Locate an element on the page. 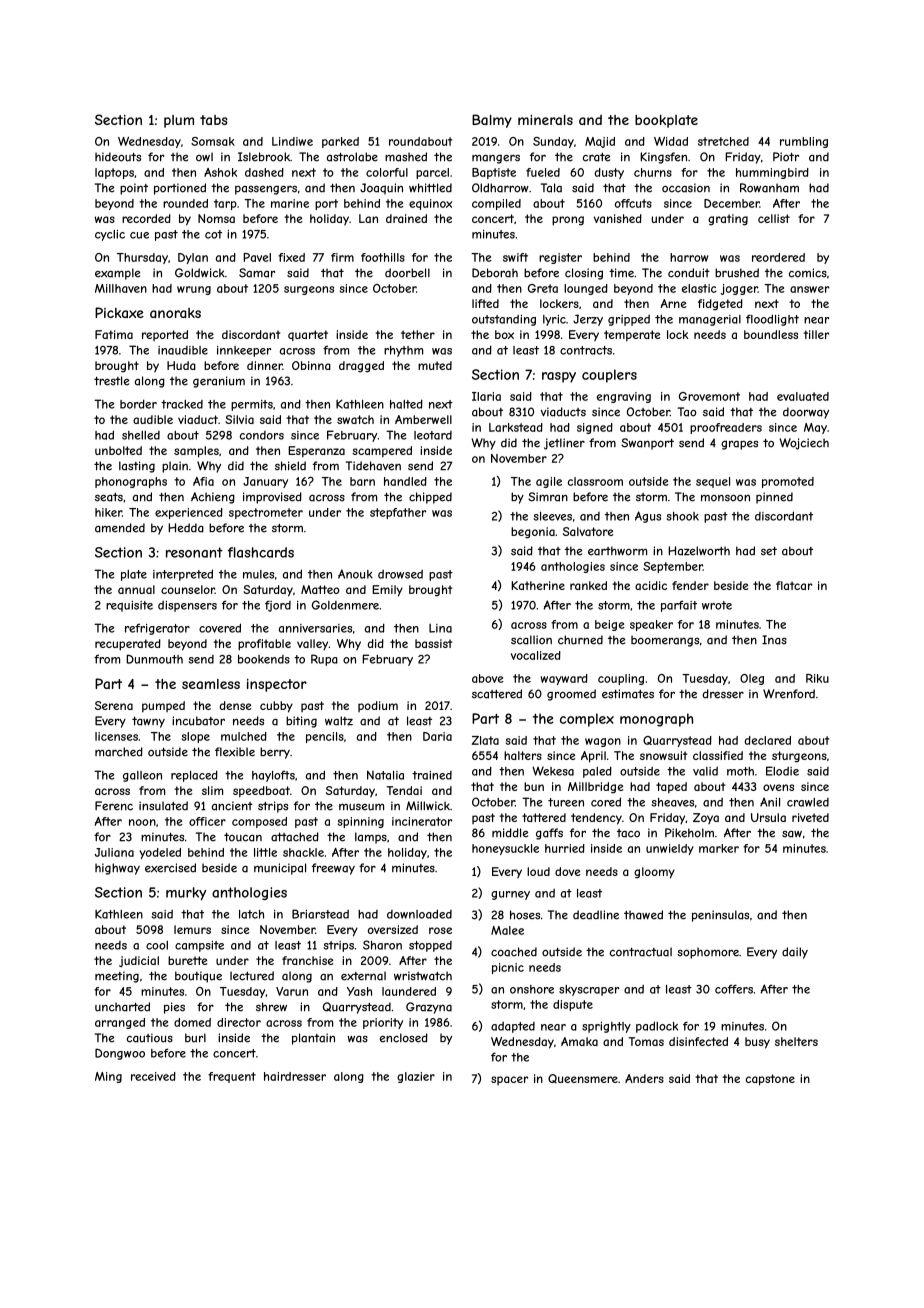 Image resolution: width=924 pixels, height=1308 pixels. answer is located at coordinates (809, 289).
